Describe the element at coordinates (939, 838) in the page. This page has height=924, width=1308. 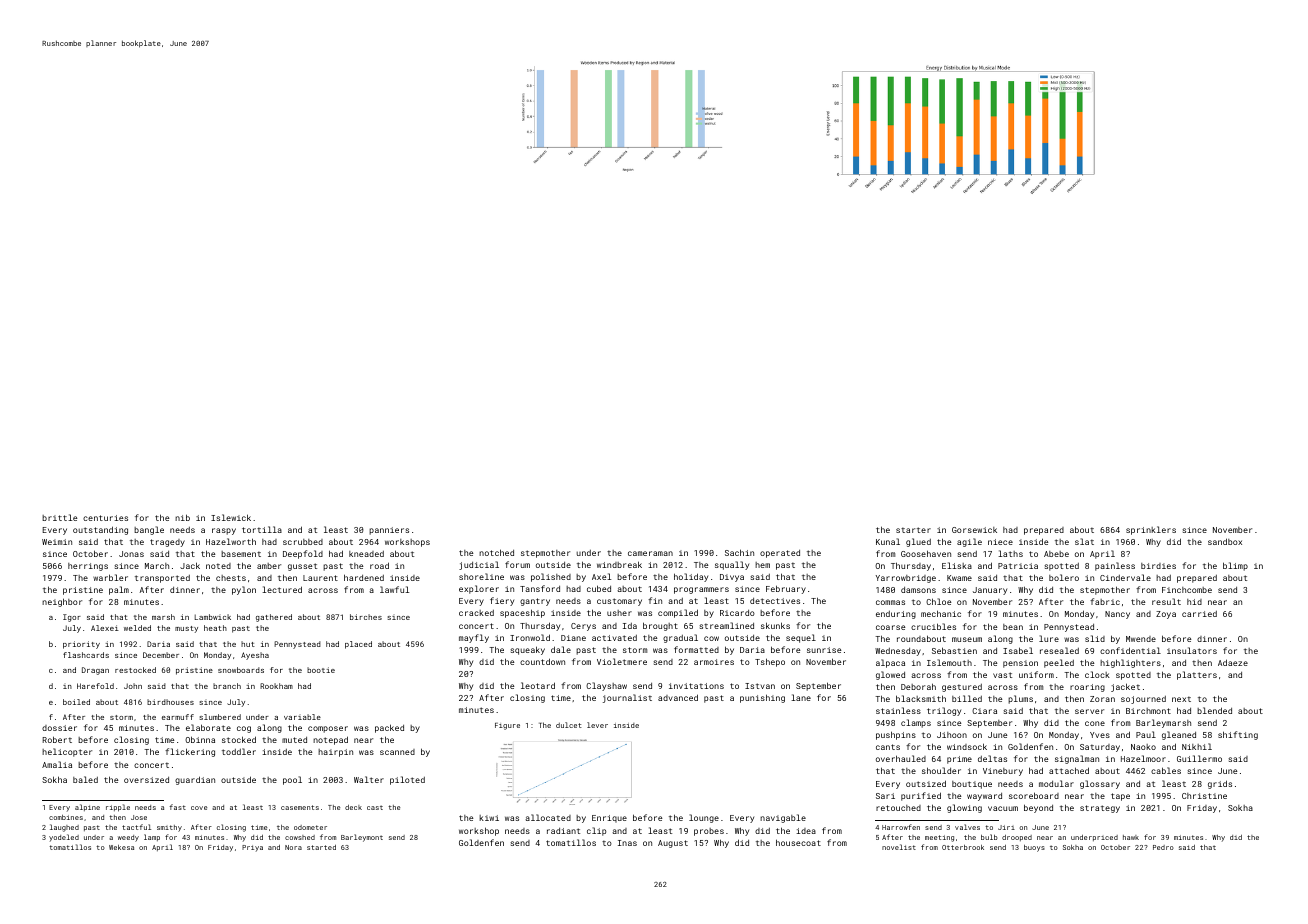
I see `meeting` at that location.
